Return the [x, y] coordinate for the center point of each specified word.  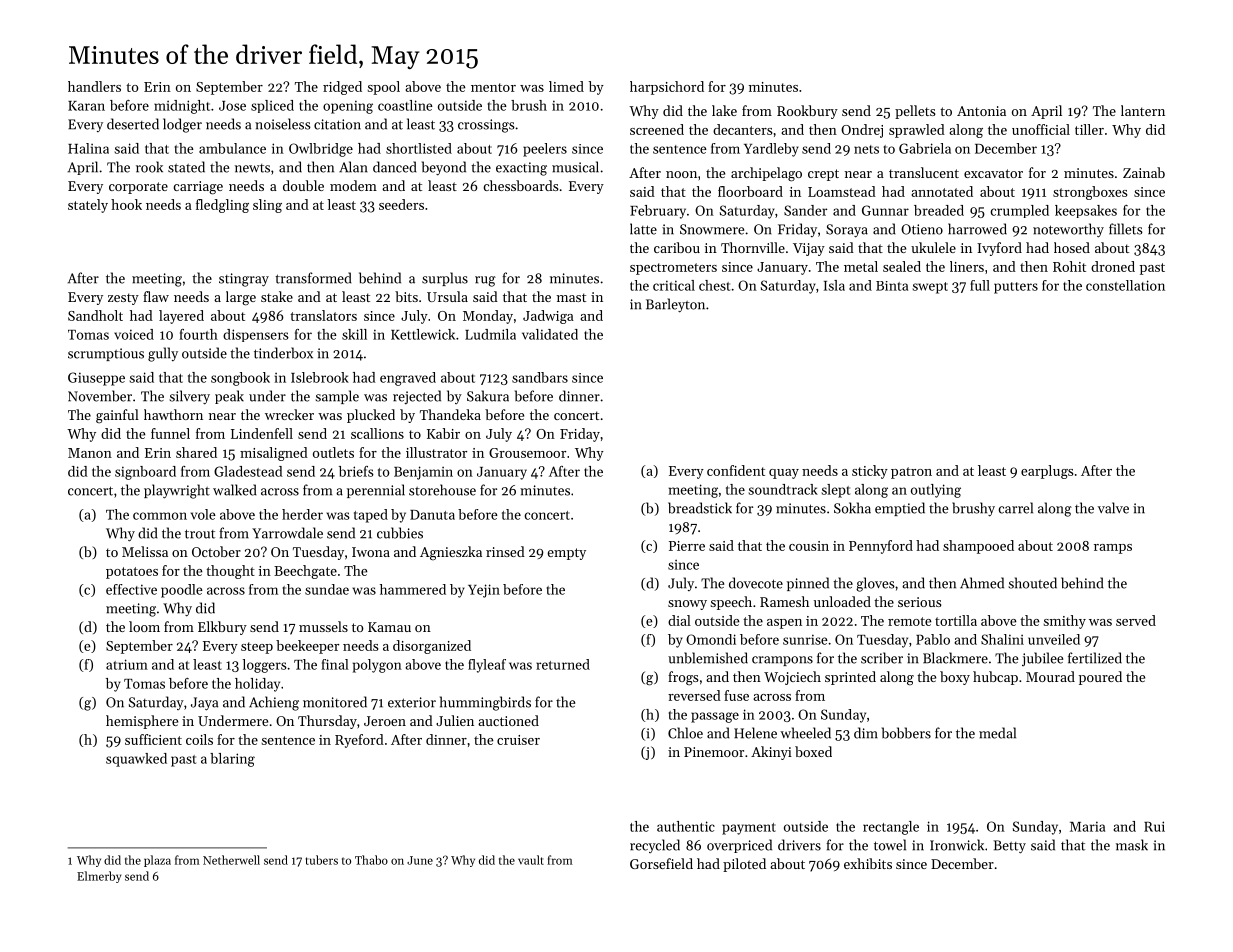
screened [657, 129]
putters [1016, 288]
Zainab [1144, 172]
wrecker [289, 414]
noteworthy [1068, 230]
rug [485, 281]
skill [354, 334]
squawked [136, 760]
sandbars [540, 377]
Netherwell [231, 860]
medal [997, 733]
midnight [182, 107]
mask [1132, 845]
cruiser [518, 740]
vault [531, 860]
